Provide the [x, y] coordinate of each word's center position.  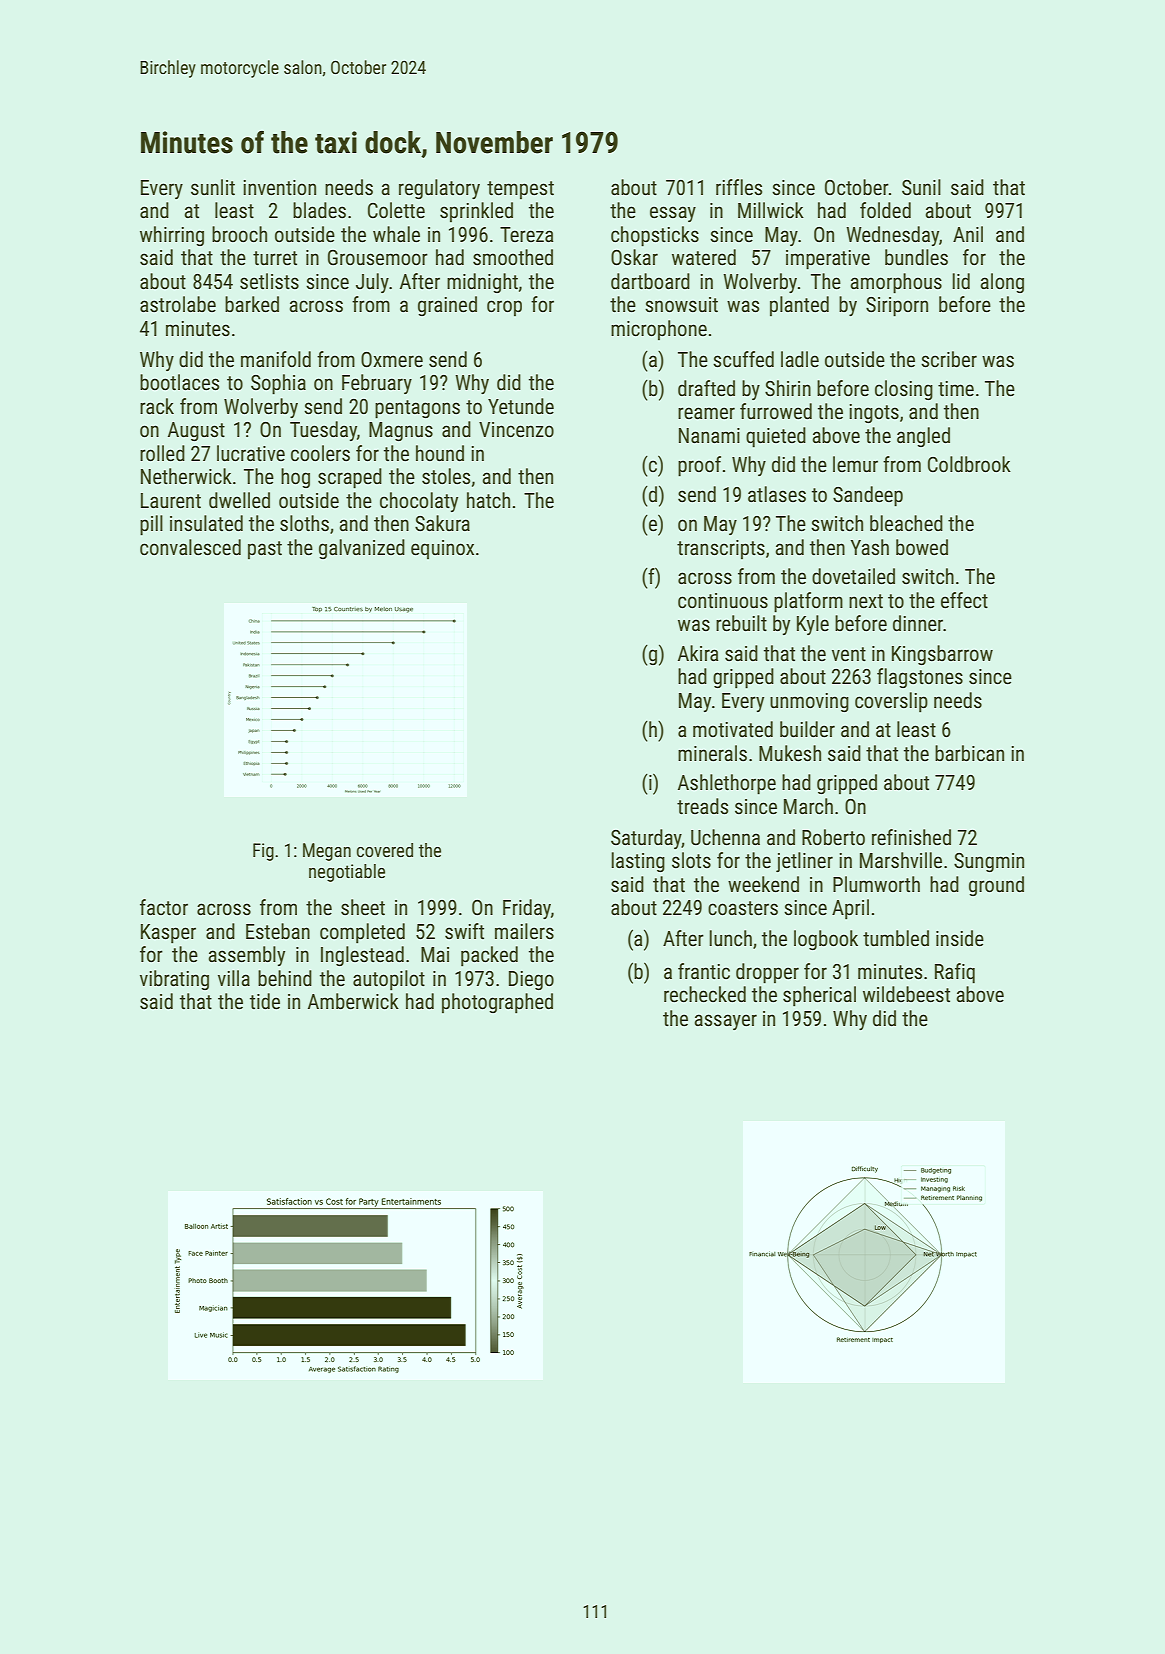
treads [702, 806]
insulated [206, 523]
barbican [969, 753]
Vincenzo [516, 430]
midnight [482, 283]
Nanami [709, 435]
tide [265, 1001]
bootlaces [179, 382]
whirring [172, 236]
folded [885, 210]
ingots [874, 413]
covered [385, 850]
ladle [800, 359]
